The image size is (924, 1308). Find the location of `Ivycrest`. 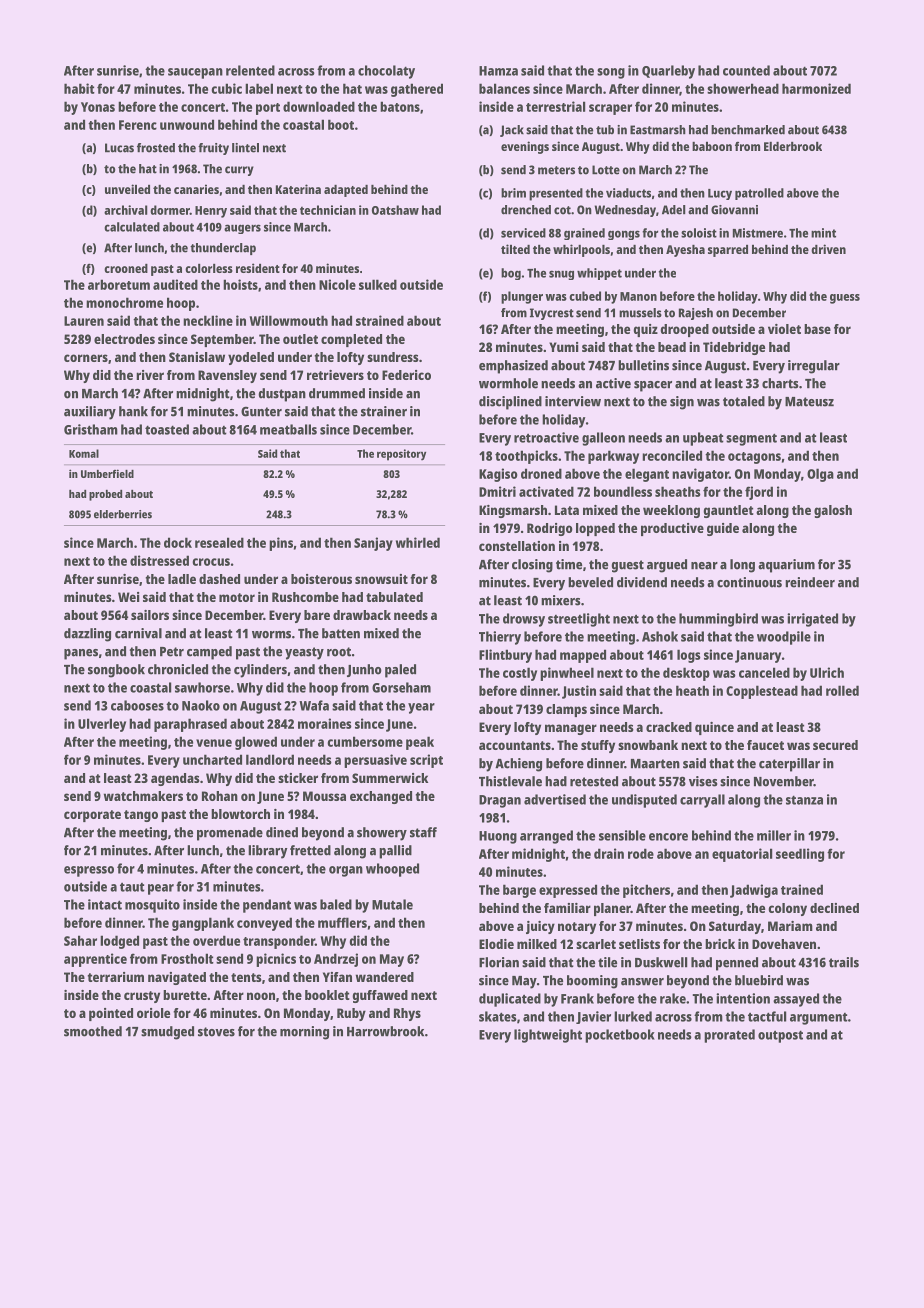

Ivycrest is located at coordinates (552, 314).
